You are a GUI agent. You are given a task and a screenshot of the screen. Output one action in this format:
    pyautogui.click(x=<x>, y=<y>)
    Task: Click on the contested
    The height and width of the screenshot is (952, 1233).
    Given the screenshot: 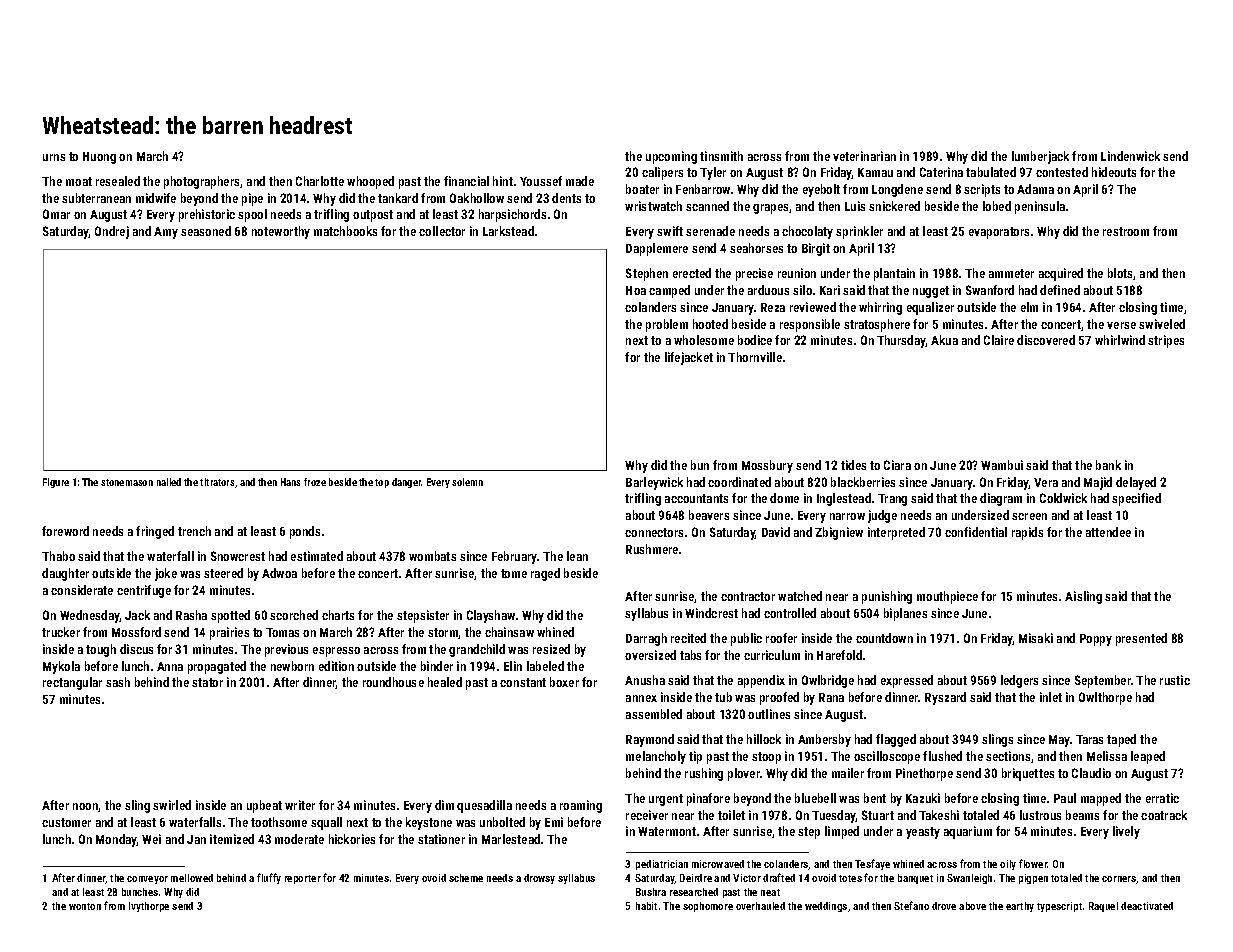 What is the action you would take?
    pyautogui.click(x=1062, y=172)
